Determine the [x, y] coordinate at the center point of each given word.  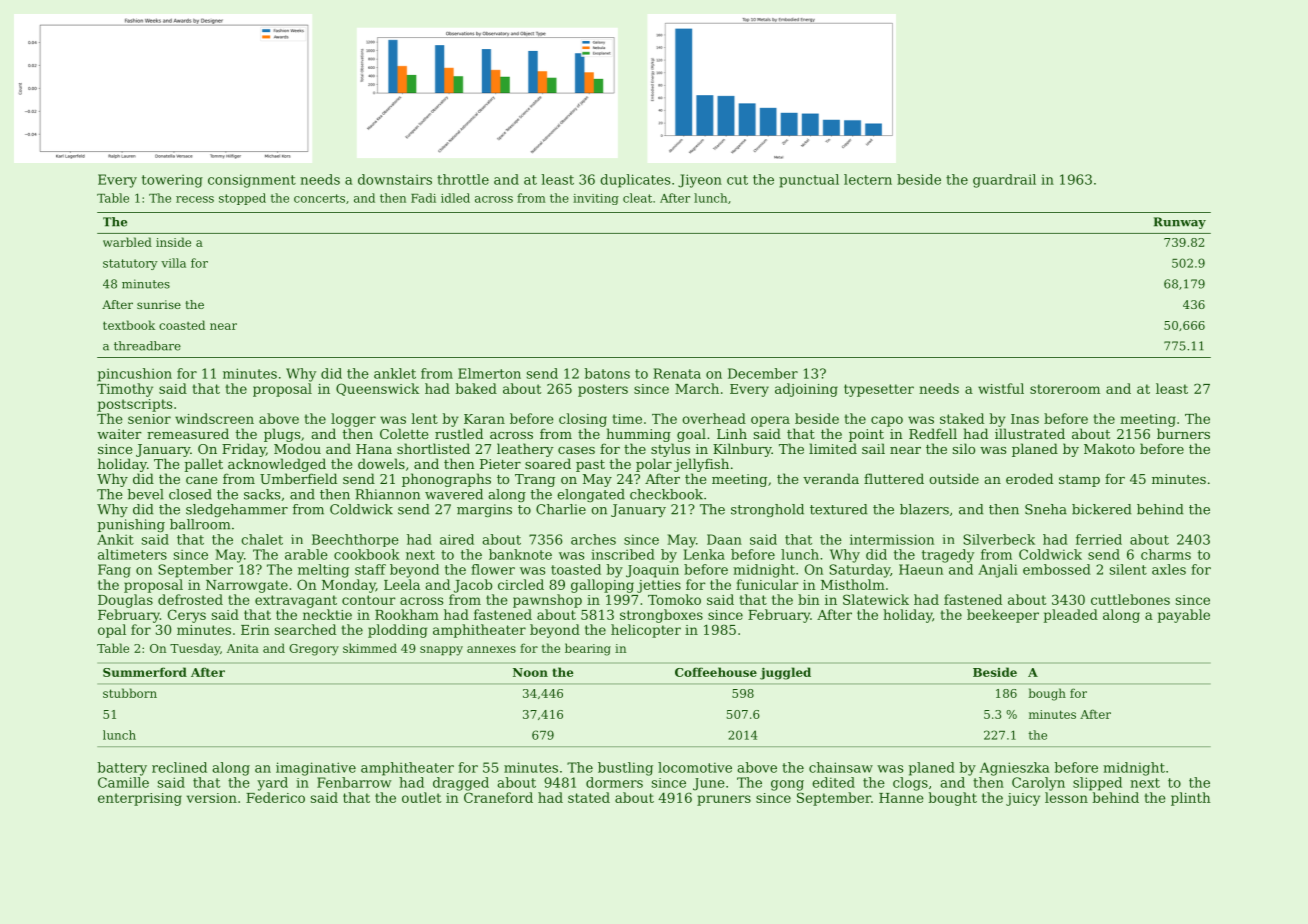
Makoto [1109, 448]
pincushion [135, 375]
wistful [1001, 388]
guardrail [1004, 181]
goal [691, 435]
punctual [809, 181]
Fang [114, 571]
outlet [421, 797]
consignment [252, 181]
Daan [724, 539]
